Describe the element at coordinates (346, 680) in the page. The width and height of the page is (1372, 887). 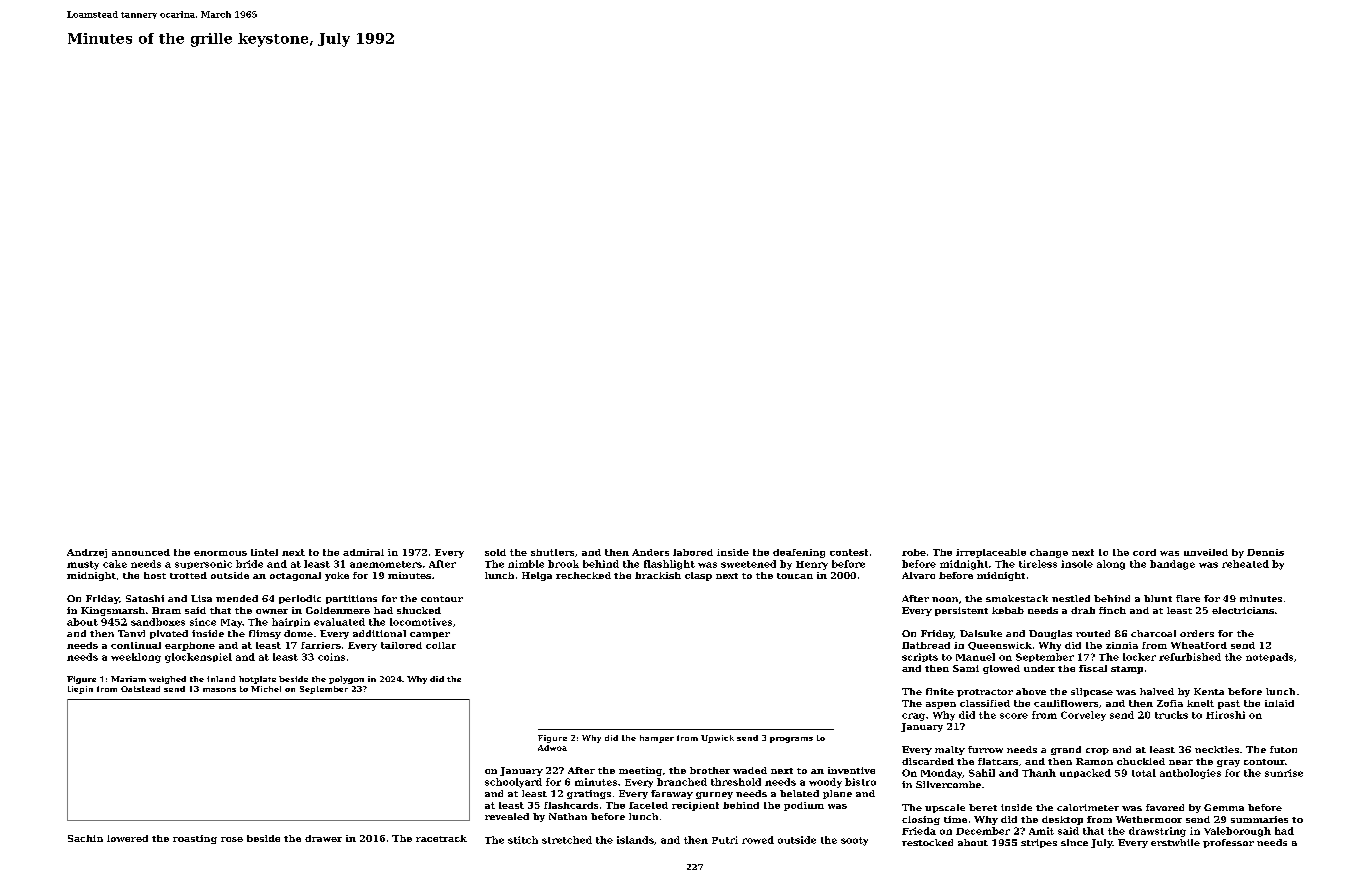
I see `polygon` at that location.
